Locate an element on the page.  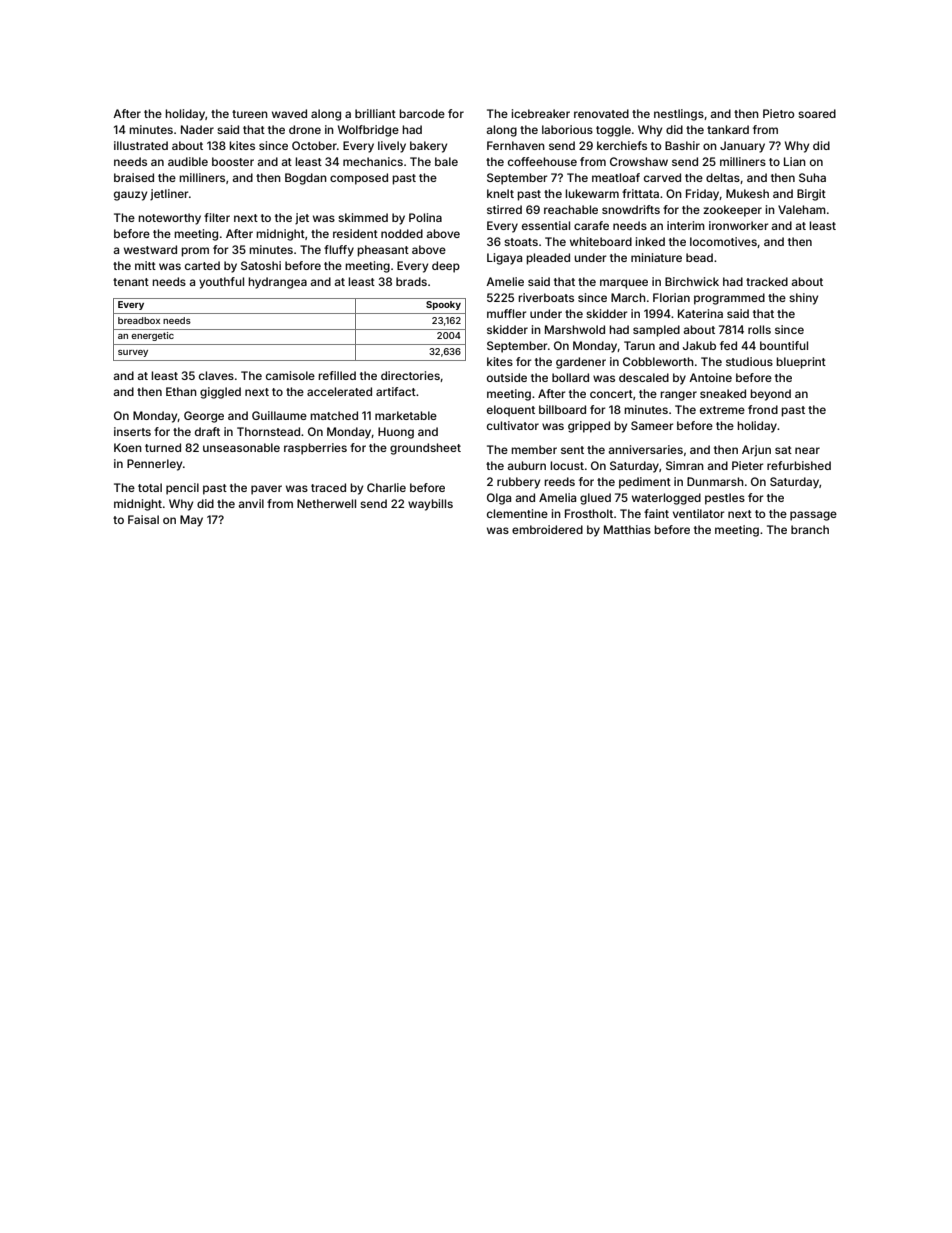
tureen is located at coordinates (250, 114).
